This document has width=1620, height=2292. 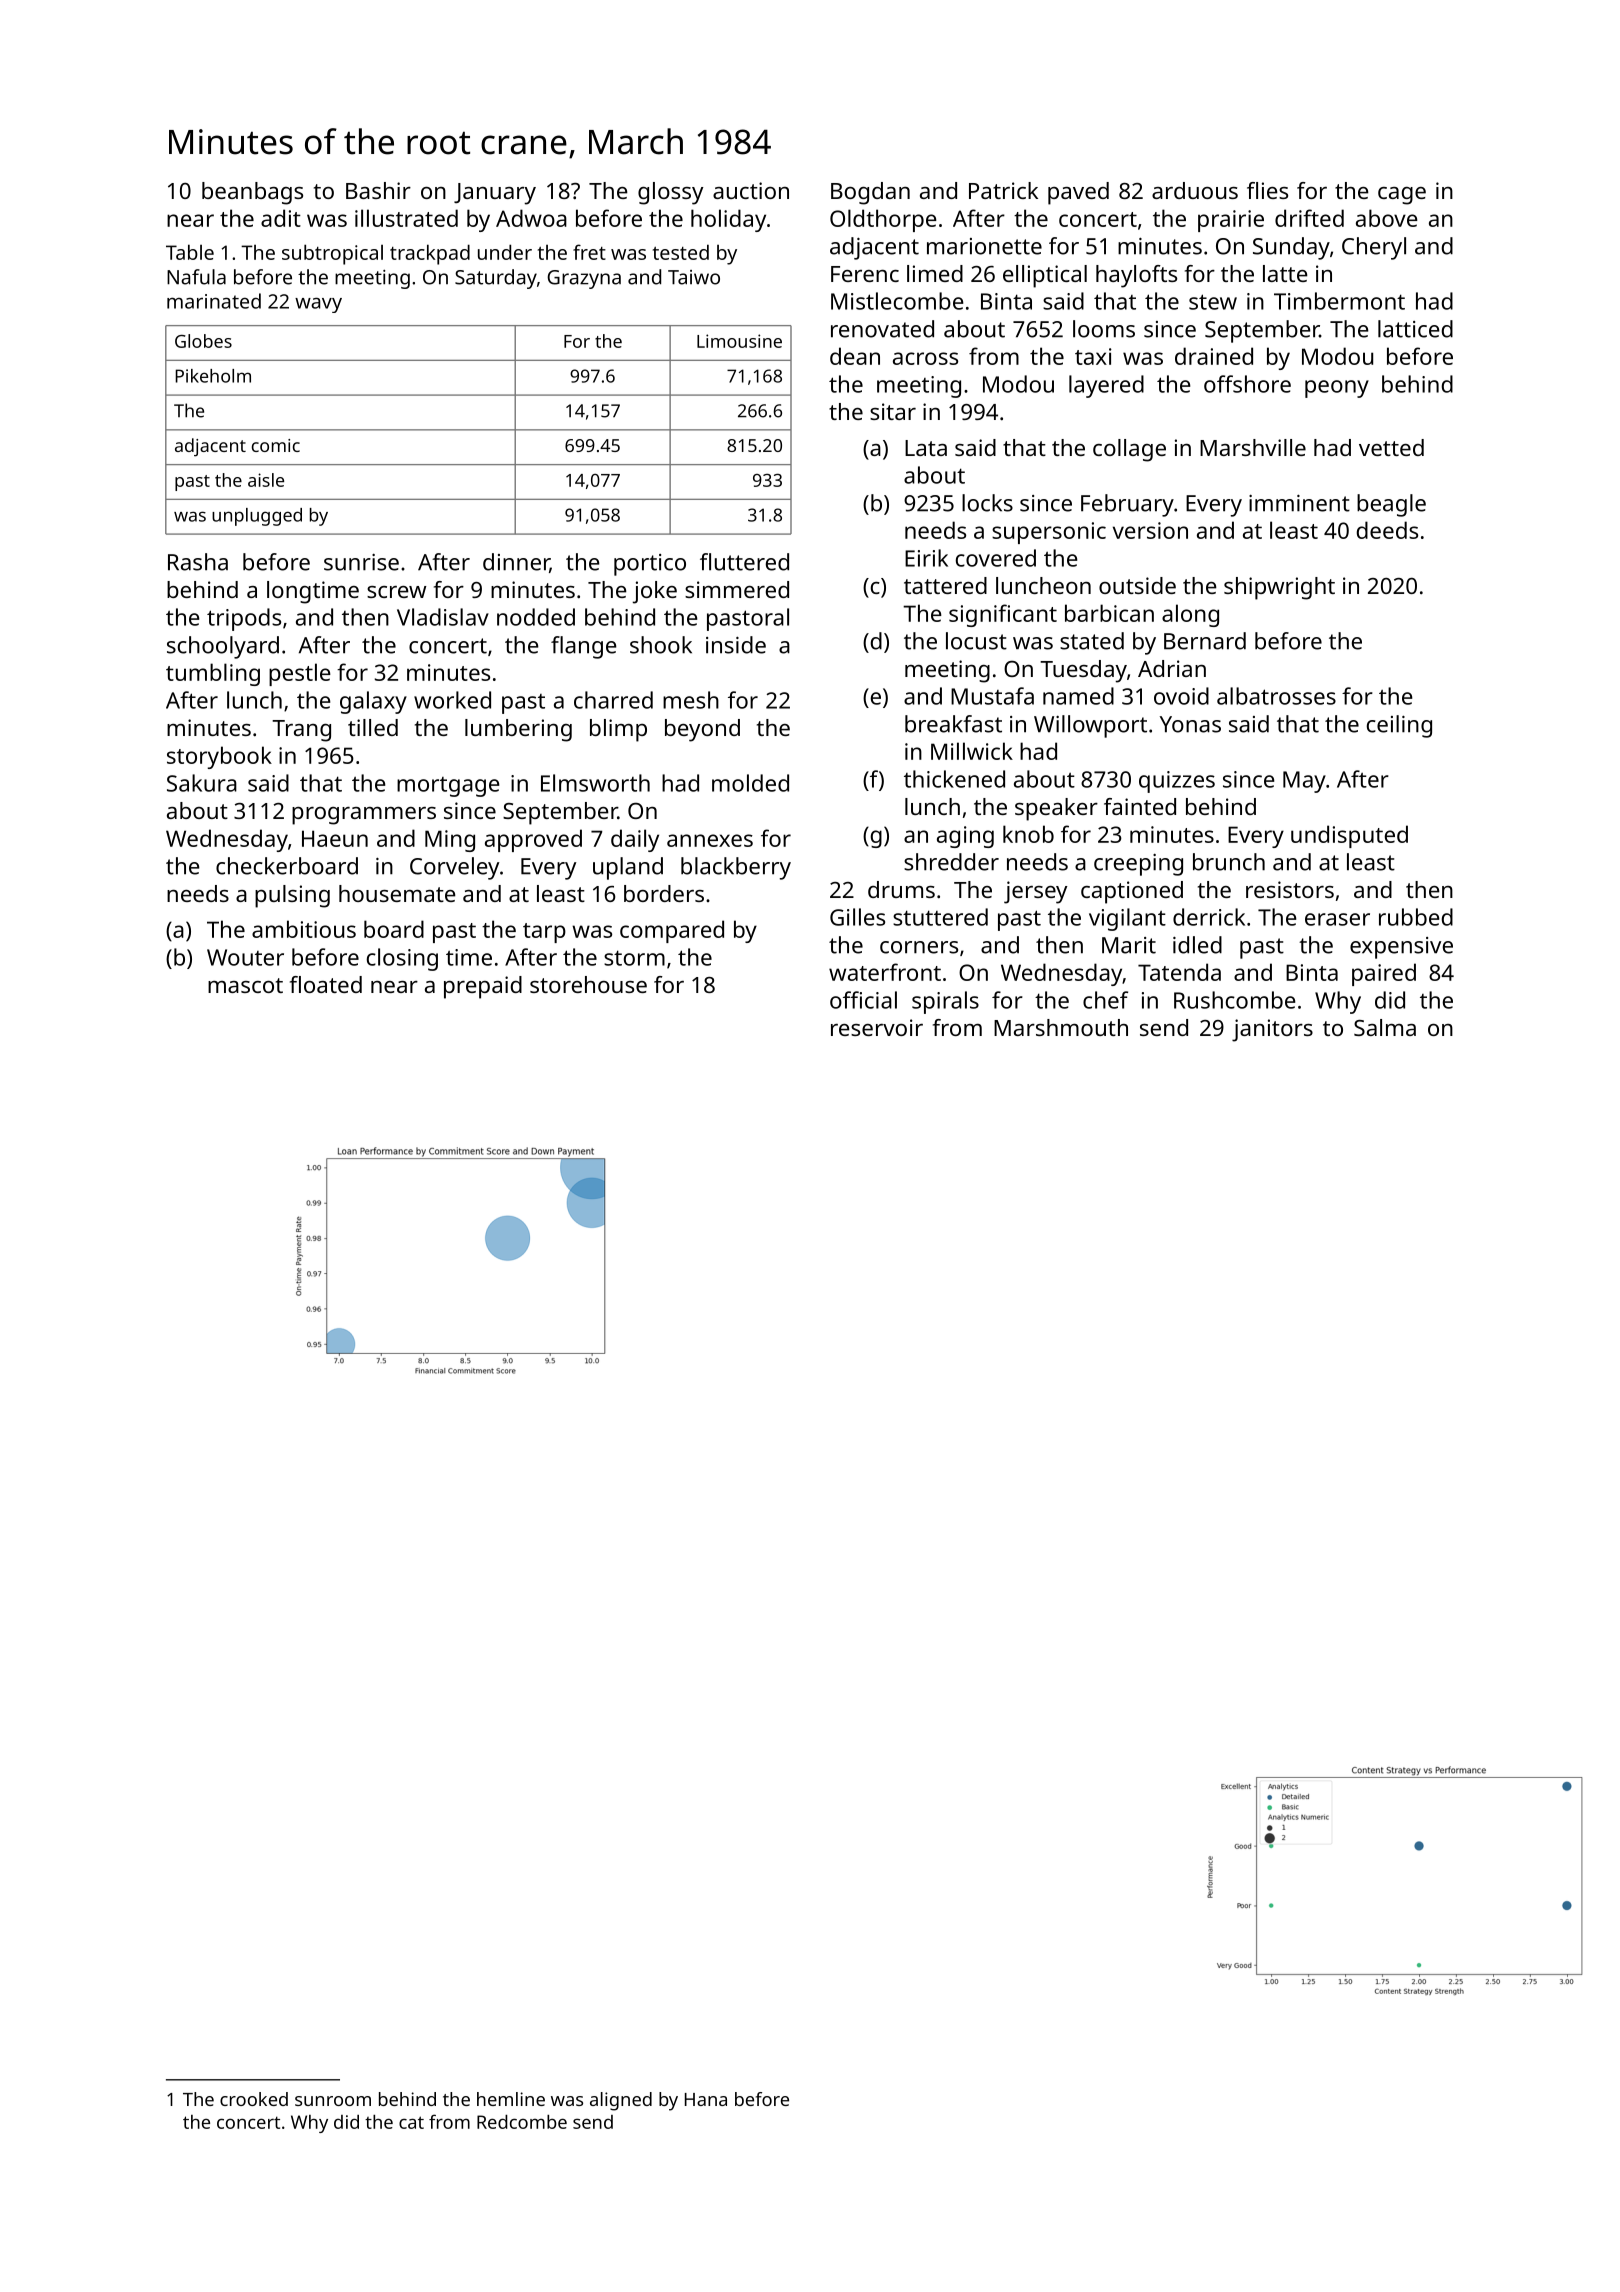 What do you see at coordinates (681, 252) in the document?
I see `tested` at bounding box center [681, 252].
